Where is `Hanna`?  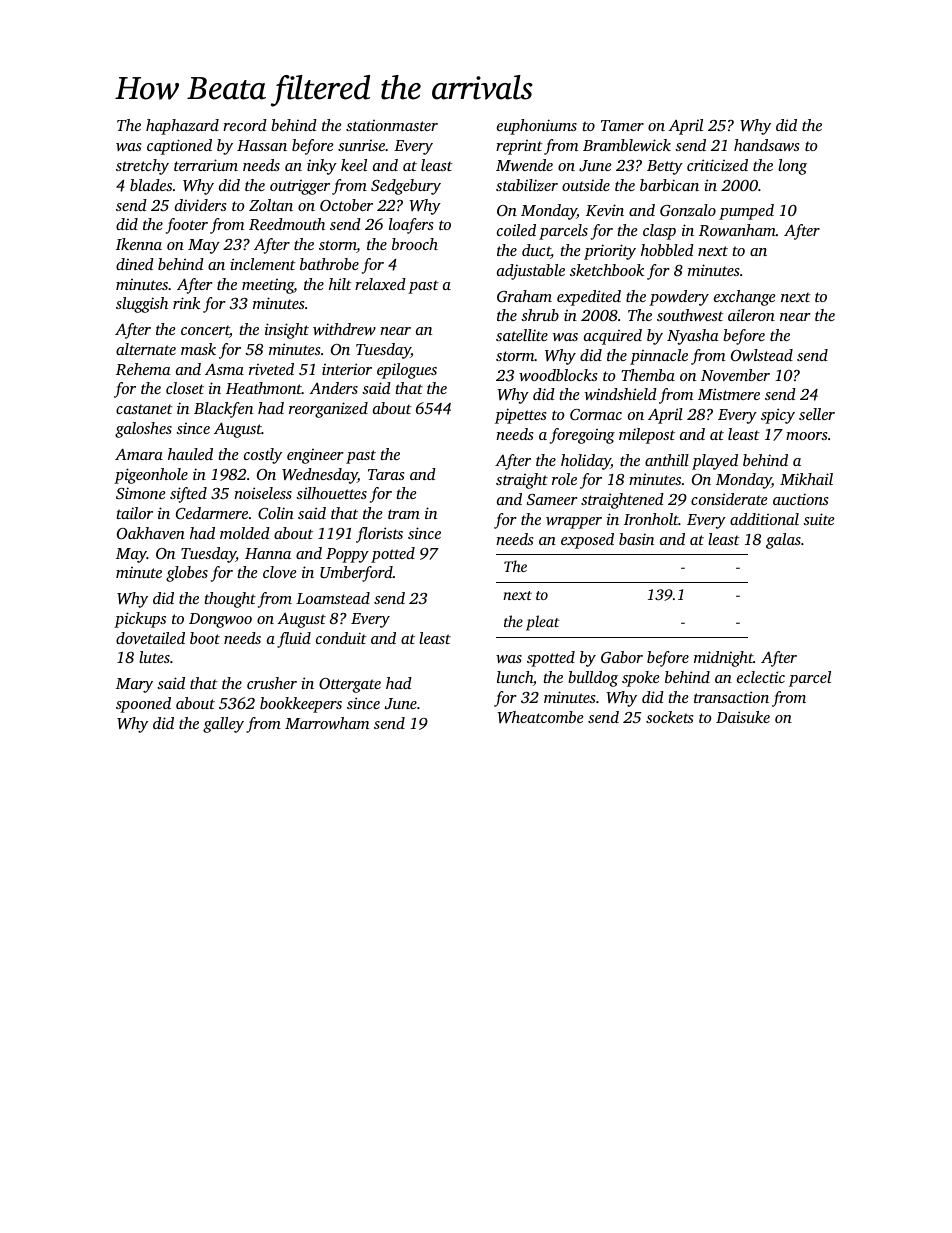 Hanna is located at coordinates (268, 553).
